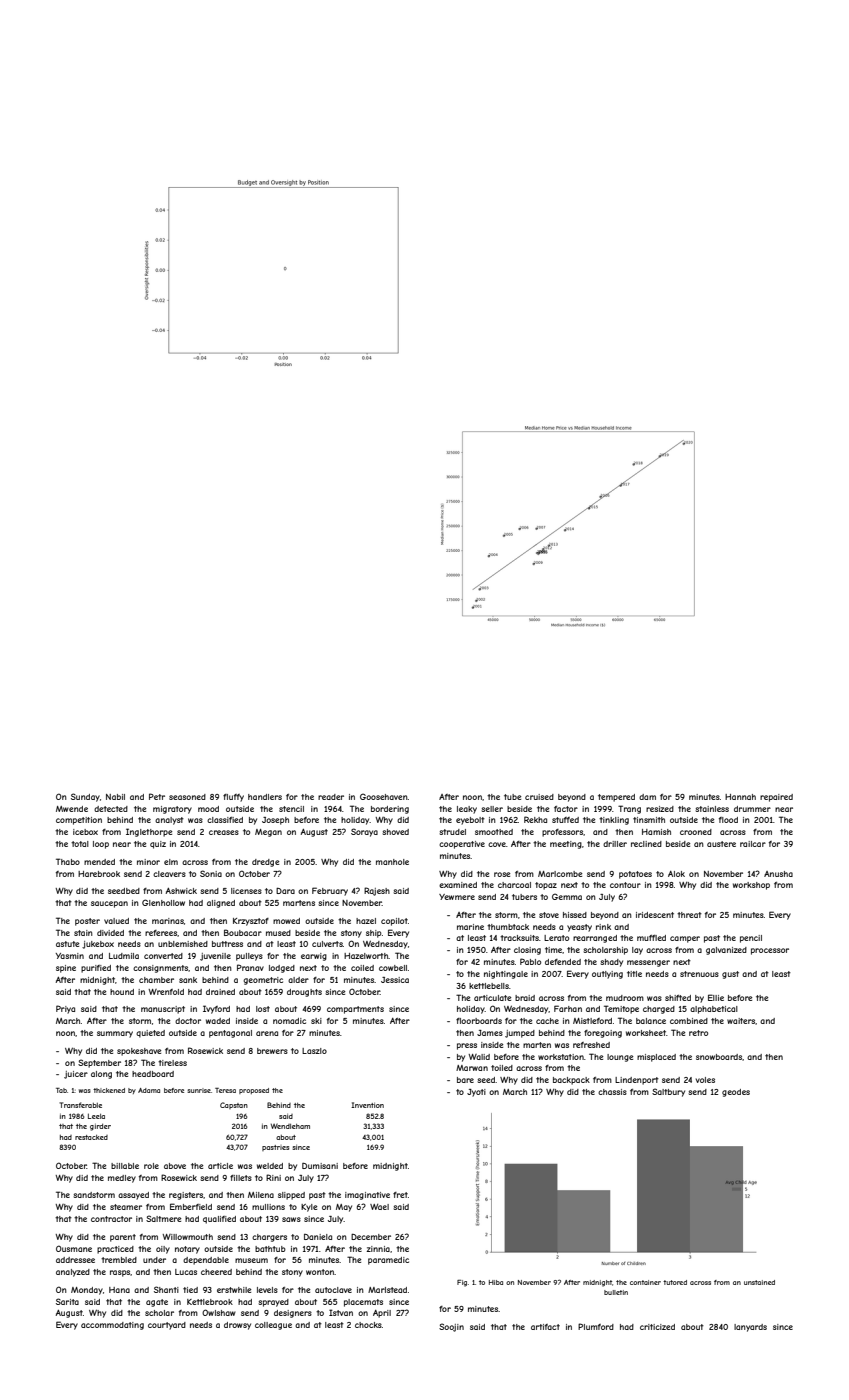 The image size is (849, 1400). Describe the element at coordinates (400, 1195) in the image. I see `fret` at that location.
